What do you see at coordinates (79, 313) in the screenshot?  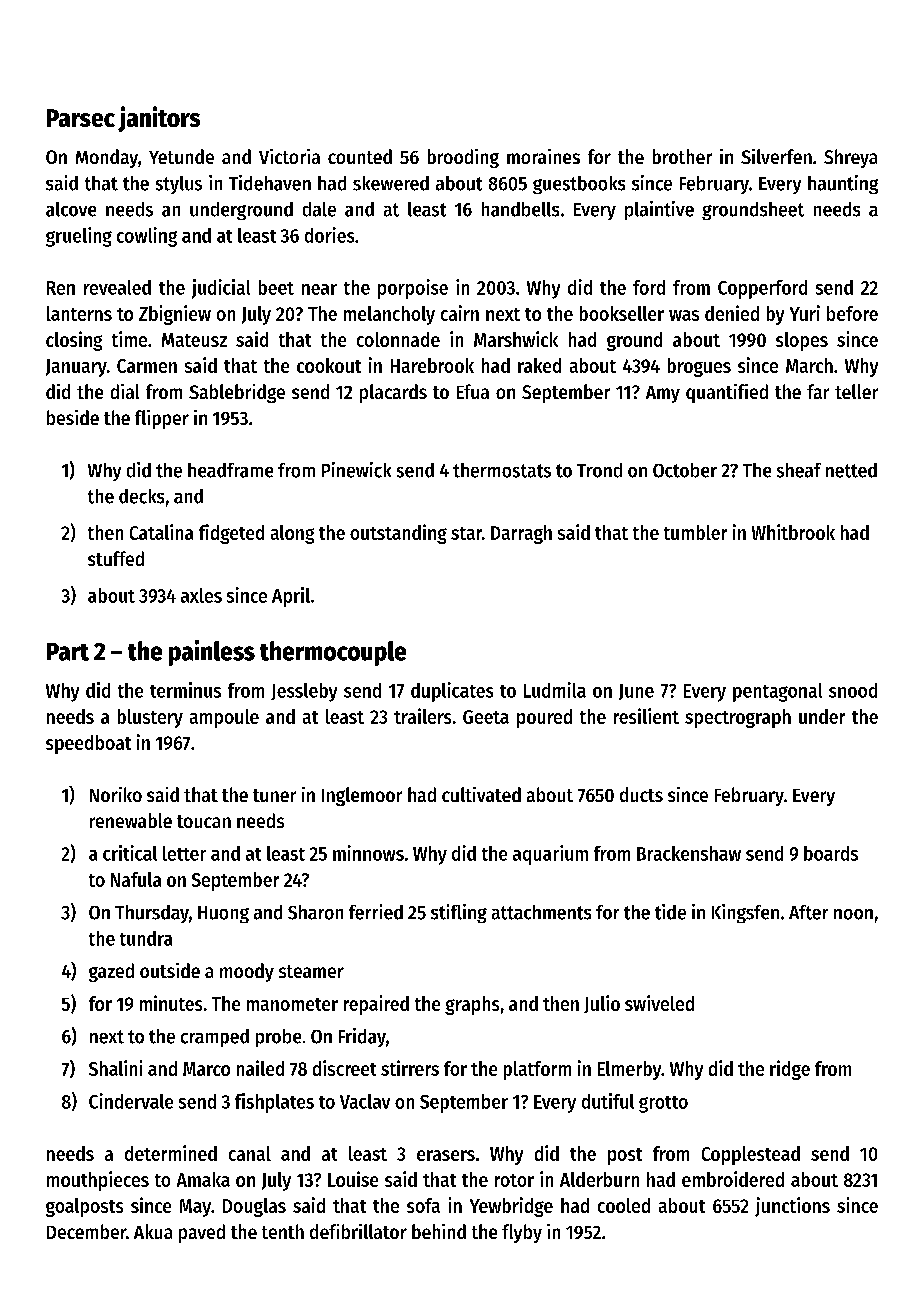 I see `lanterns` at bounding box center [79, 313].
